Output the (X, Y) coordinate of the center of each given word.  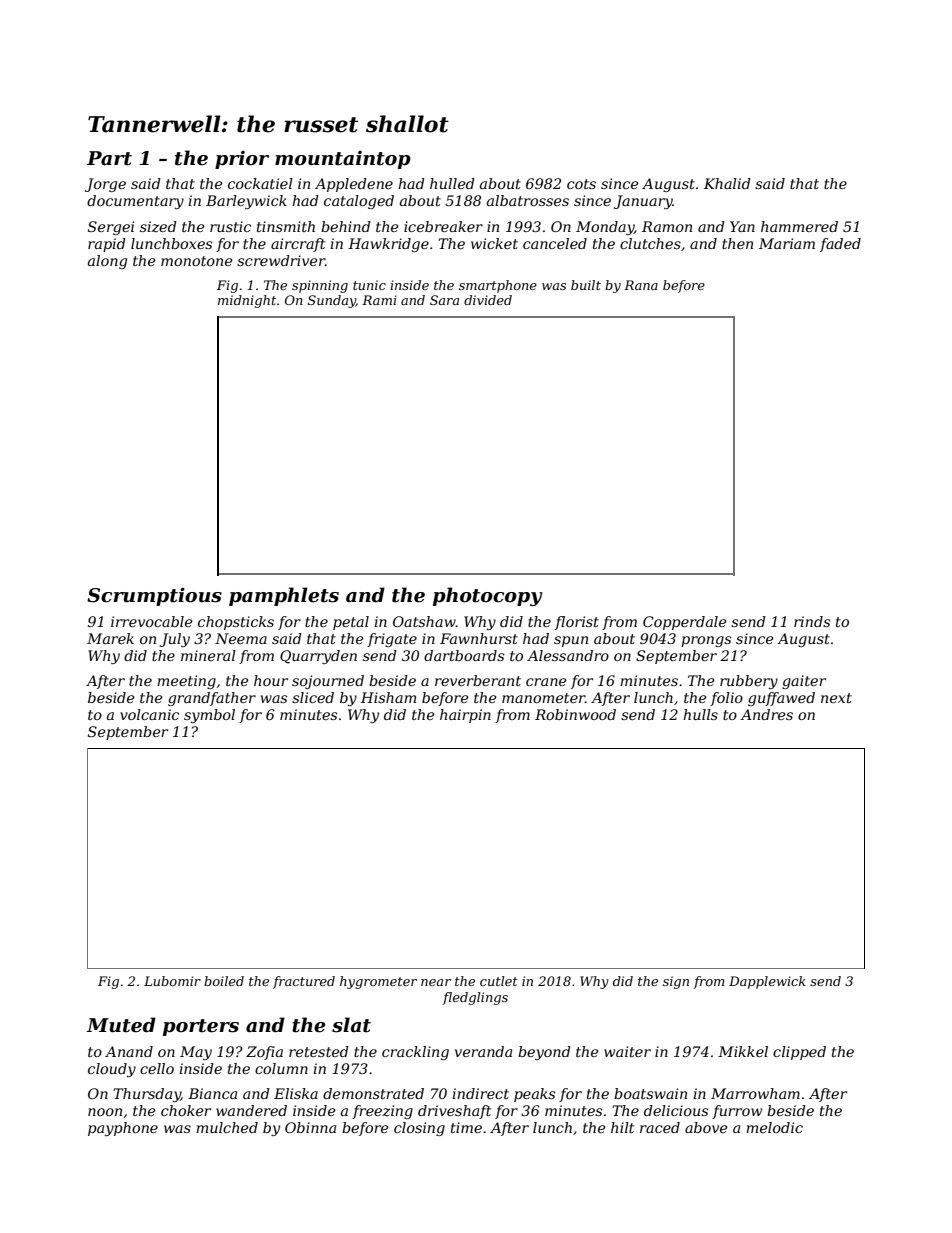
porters (201, 1027)
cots (581, 184)
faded (840, 245)
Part (109, 158)
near (436, 982)
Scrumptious (154, 596)
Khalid (727, 183)
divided (488, 300)
